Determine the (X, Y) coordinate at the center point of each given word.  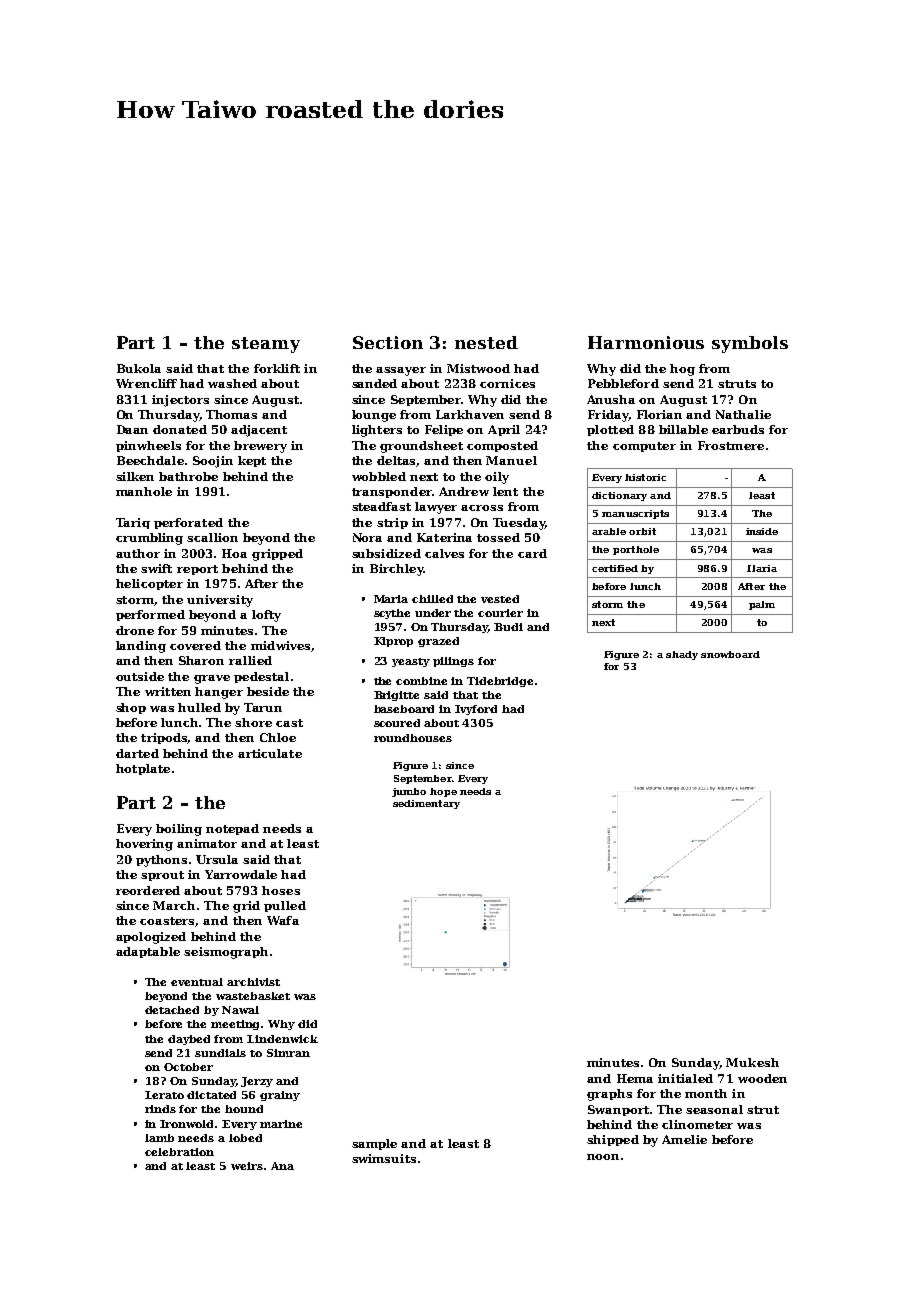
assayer (401, 371)
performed (150, 615)
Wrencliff (146, 383)
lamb (159, 1138)
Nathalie (743, 414)
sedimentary (426, 804)
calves (444, 553)
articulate (270, 753)
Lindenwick (282, 1039)
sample (374, 1144)
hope (443, 792)
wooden (762, 1078)
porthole (636, 550)
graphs (609, 1095)
